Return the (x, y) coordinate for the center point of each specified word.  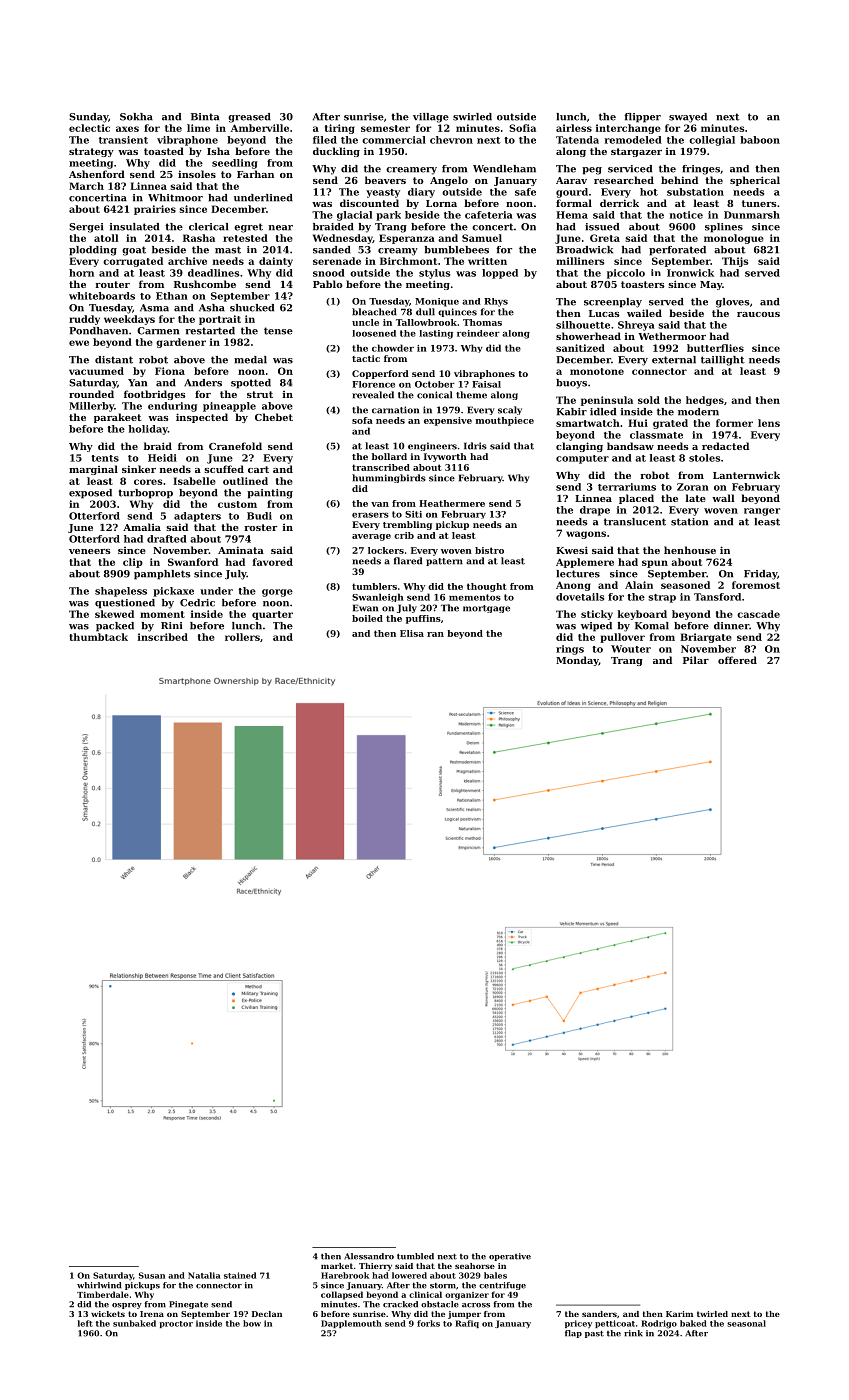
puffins (423, 619)
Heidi (162, 458)
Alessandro (369, 1256)
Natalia (204, 1275)
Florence (373, 384)
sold (649, 400)
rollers (242, 637)
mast (228, 250)
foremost (756, 585)
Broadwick (584, 250)
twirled (712, 1314)
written (487, 261)
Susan (152, 1275)
